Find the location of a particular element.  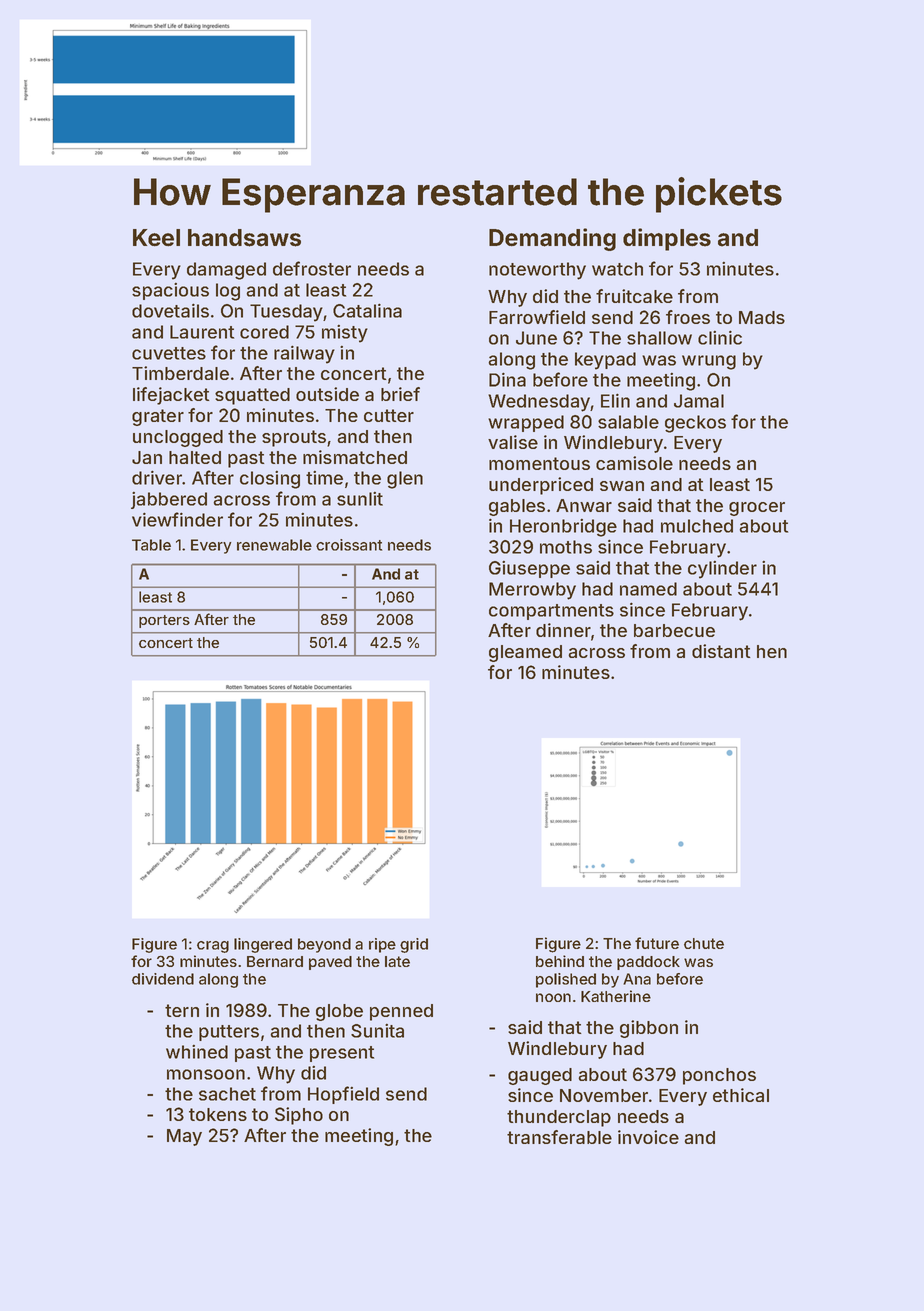

chute is located at coordinates (704, 943).
